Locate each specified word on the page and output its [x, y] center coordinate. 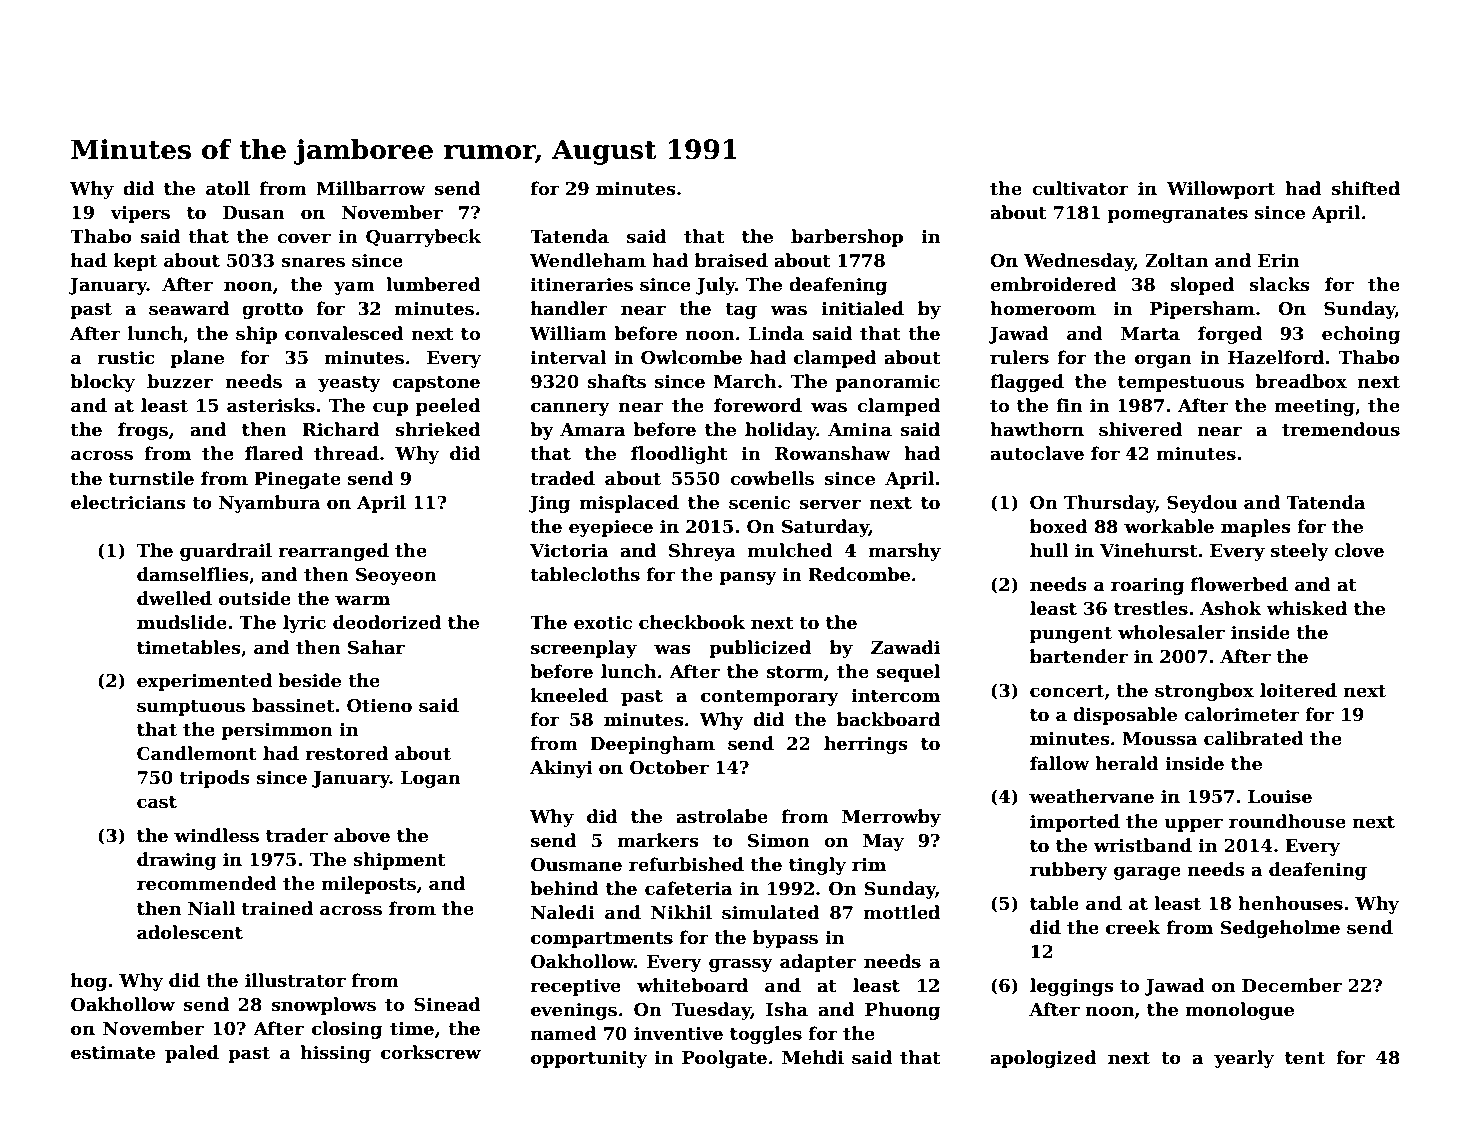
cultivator [1080, 188]
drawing [177, 861]
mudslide [182, 622]
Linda [776, 333]
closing [347, 1030]
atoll [228, 188]
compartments [602, 940]
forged [1230, 335]
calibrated [1254, 738]
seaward [189, 308]
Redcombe [859, 574]
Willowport [1221, 190]
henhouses [1290, 903]
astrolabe [722, 816]
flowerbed [1239, 584]
